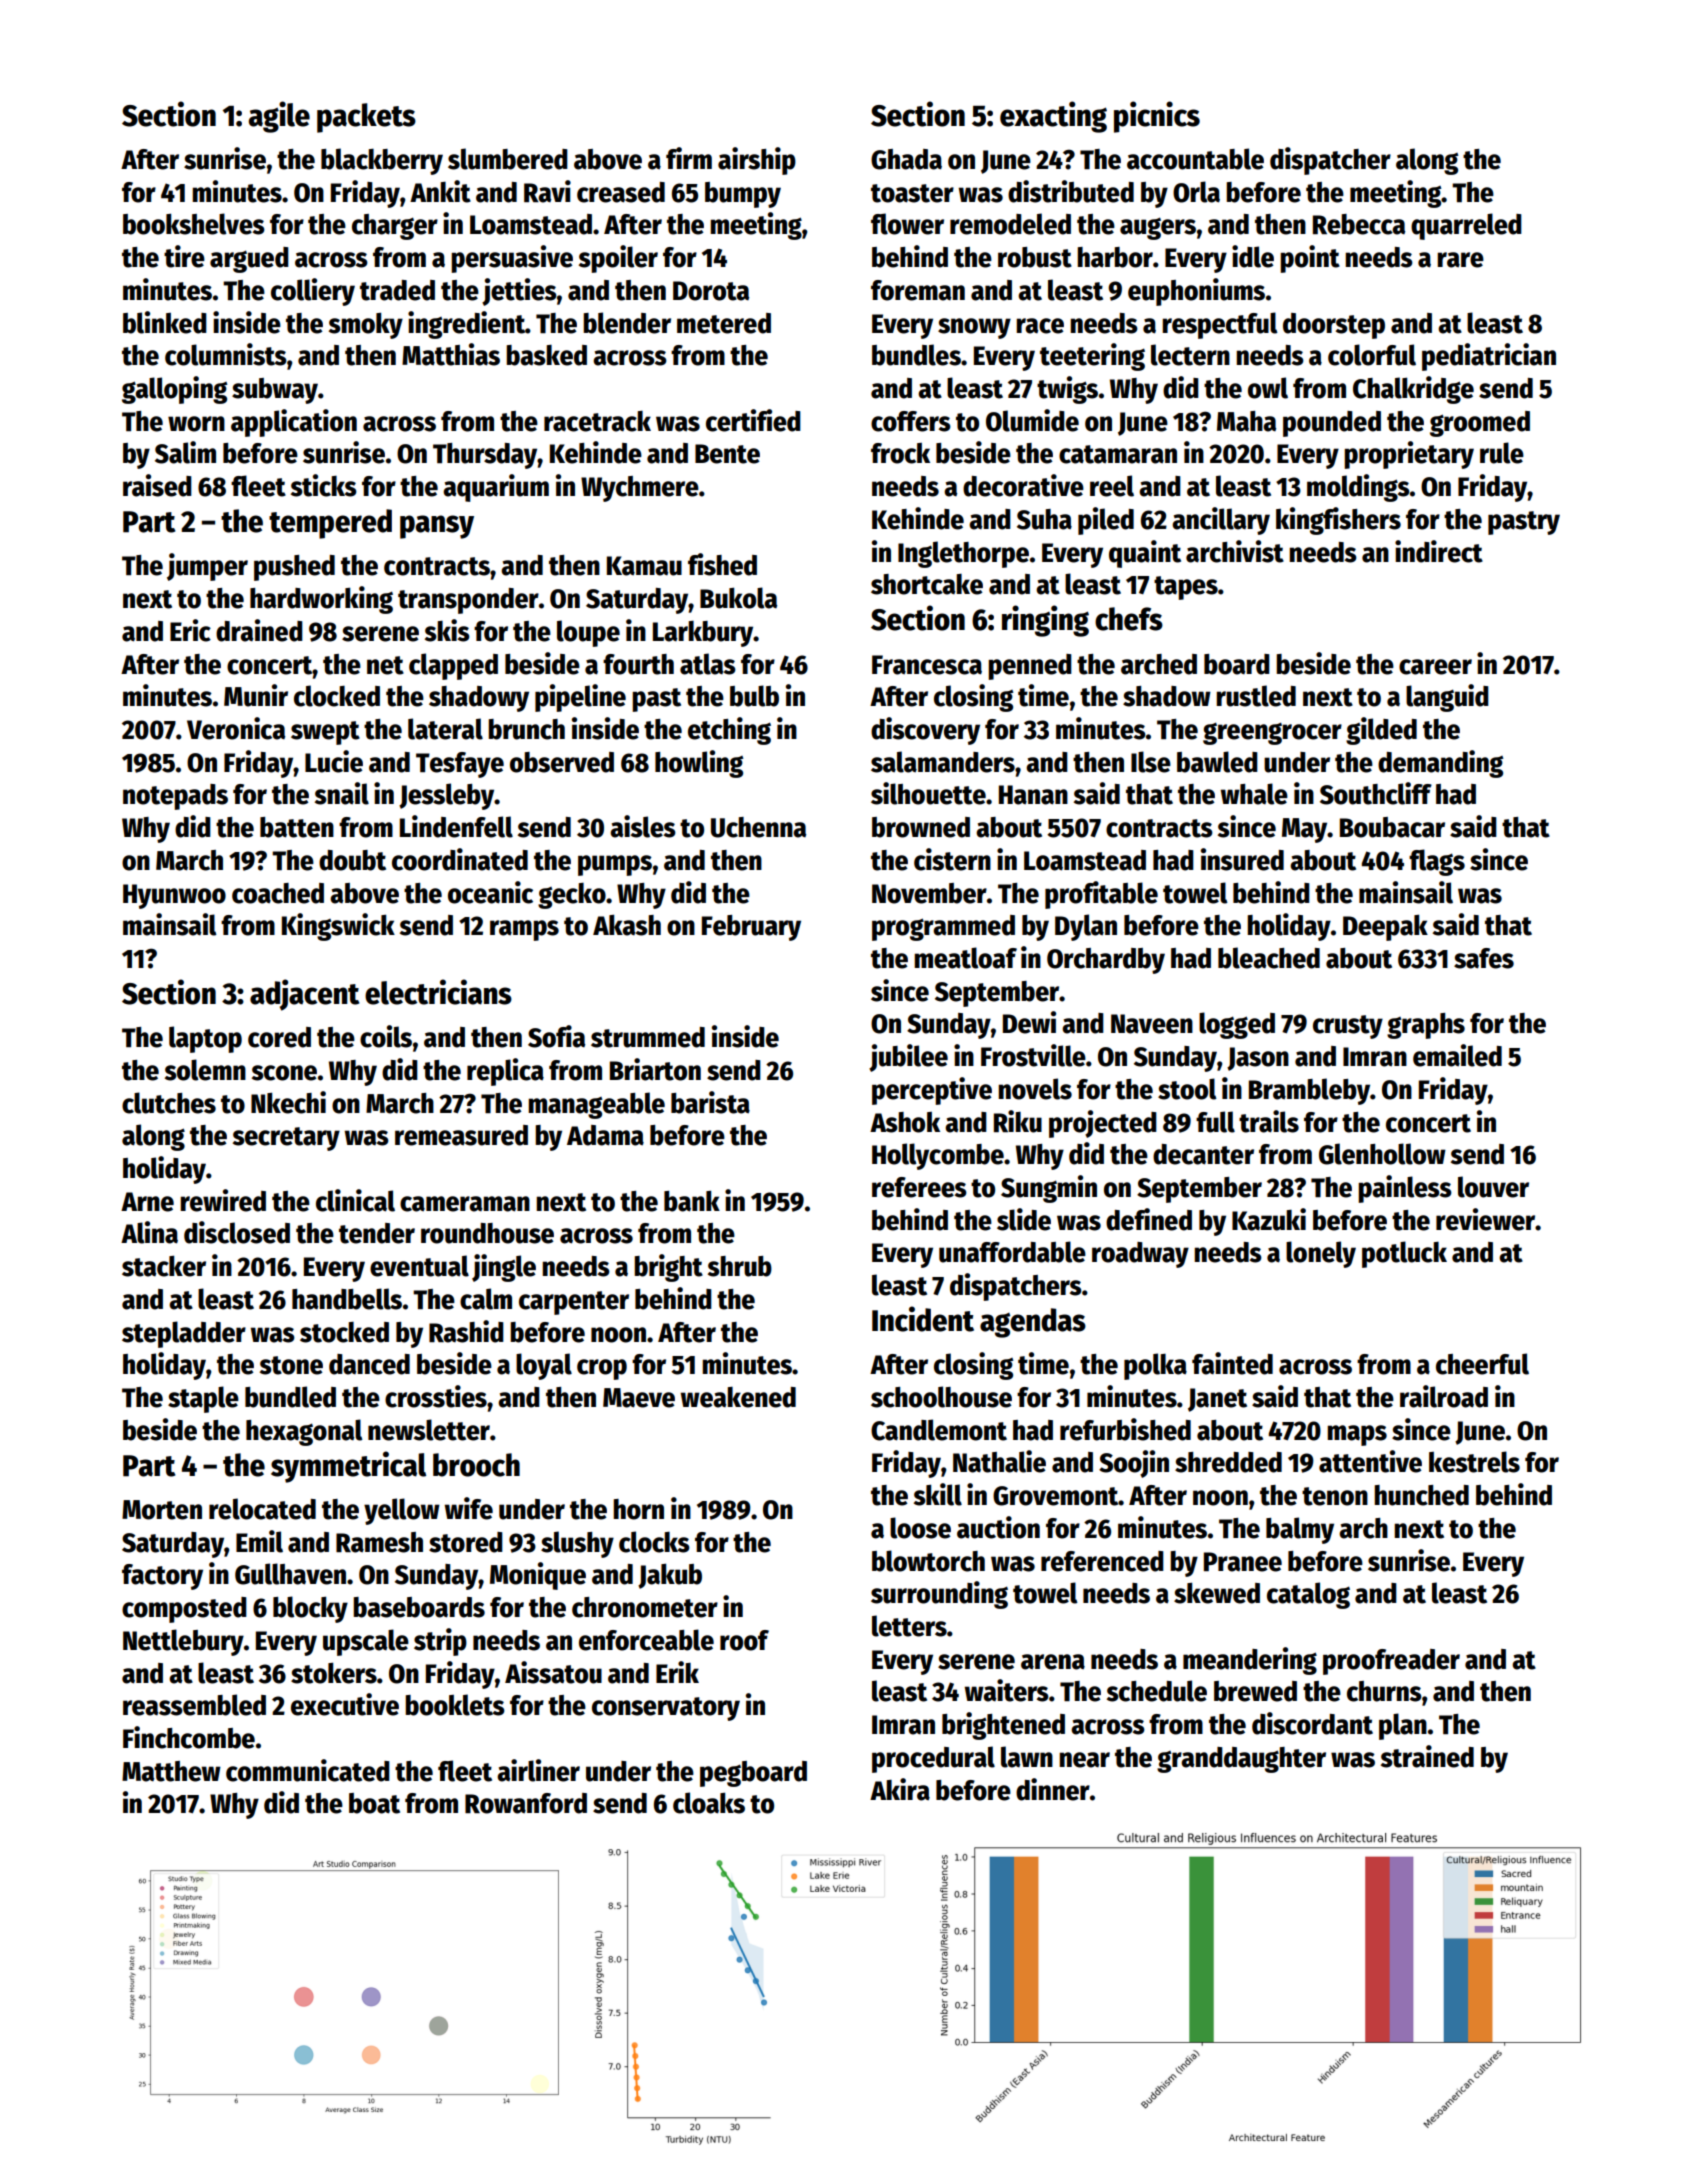  Describe the element at coordinates (1482, 1364) in the page. I see `cheerful` at that location.
